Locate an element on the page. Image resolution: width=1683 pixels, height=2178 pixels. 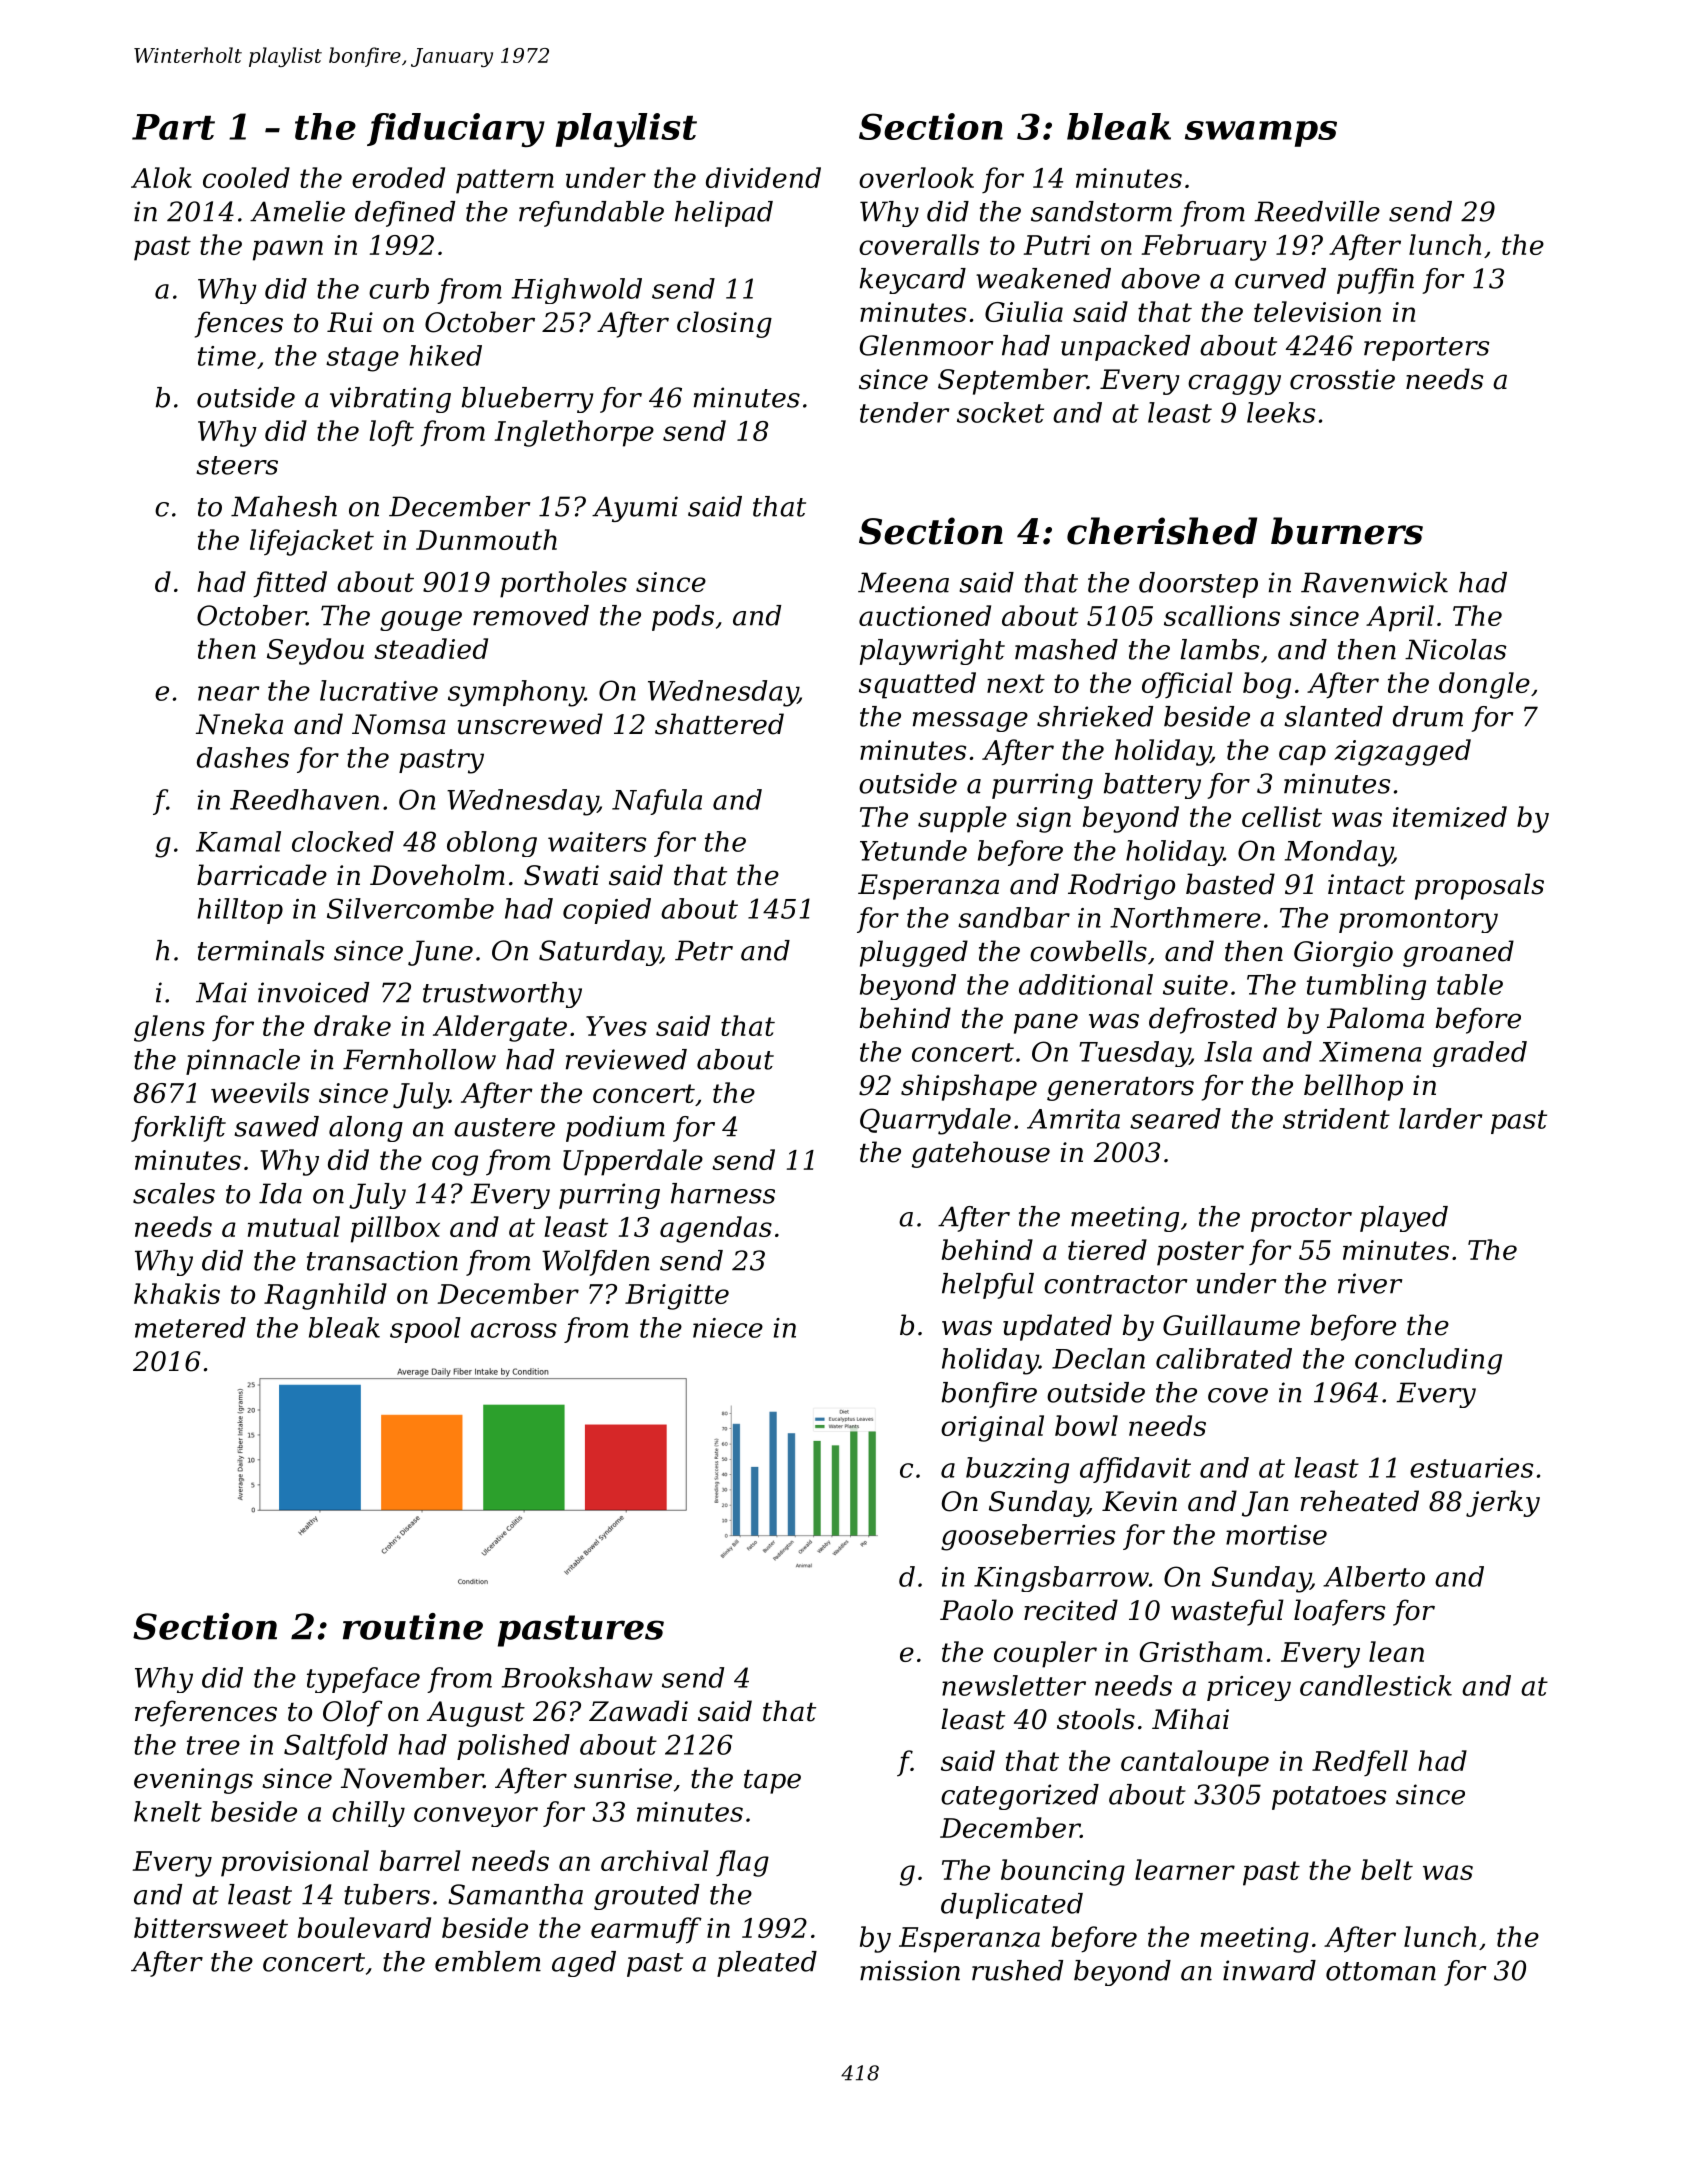
slanted is located at coordinates (1333, 716).
